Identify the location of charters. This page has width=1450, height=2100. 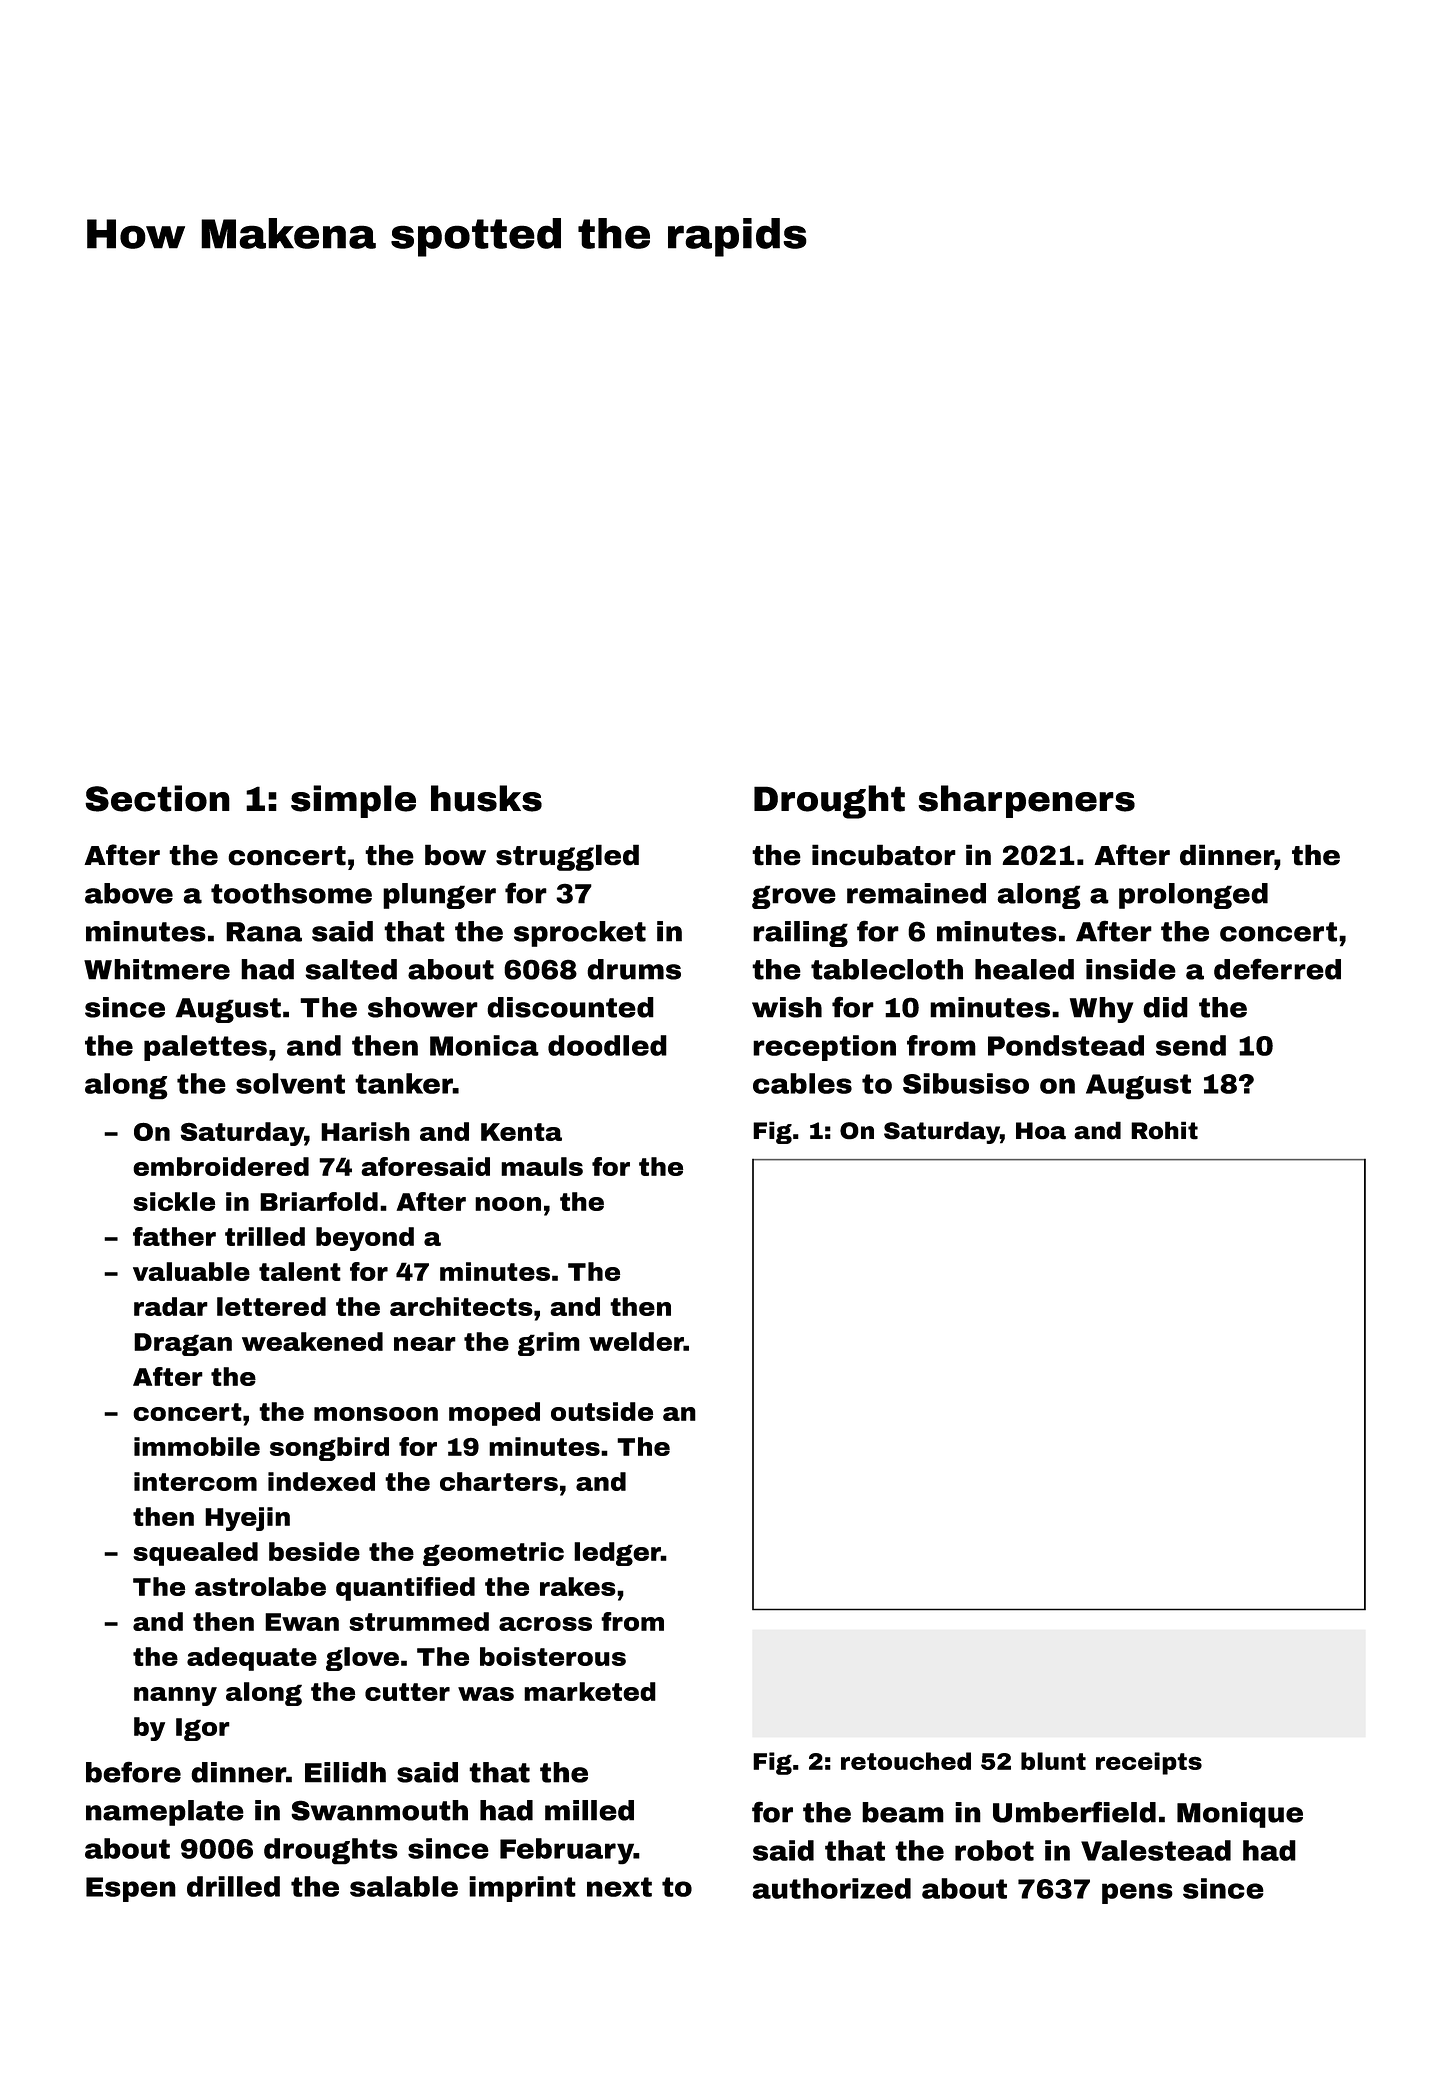
(499, 1481).
